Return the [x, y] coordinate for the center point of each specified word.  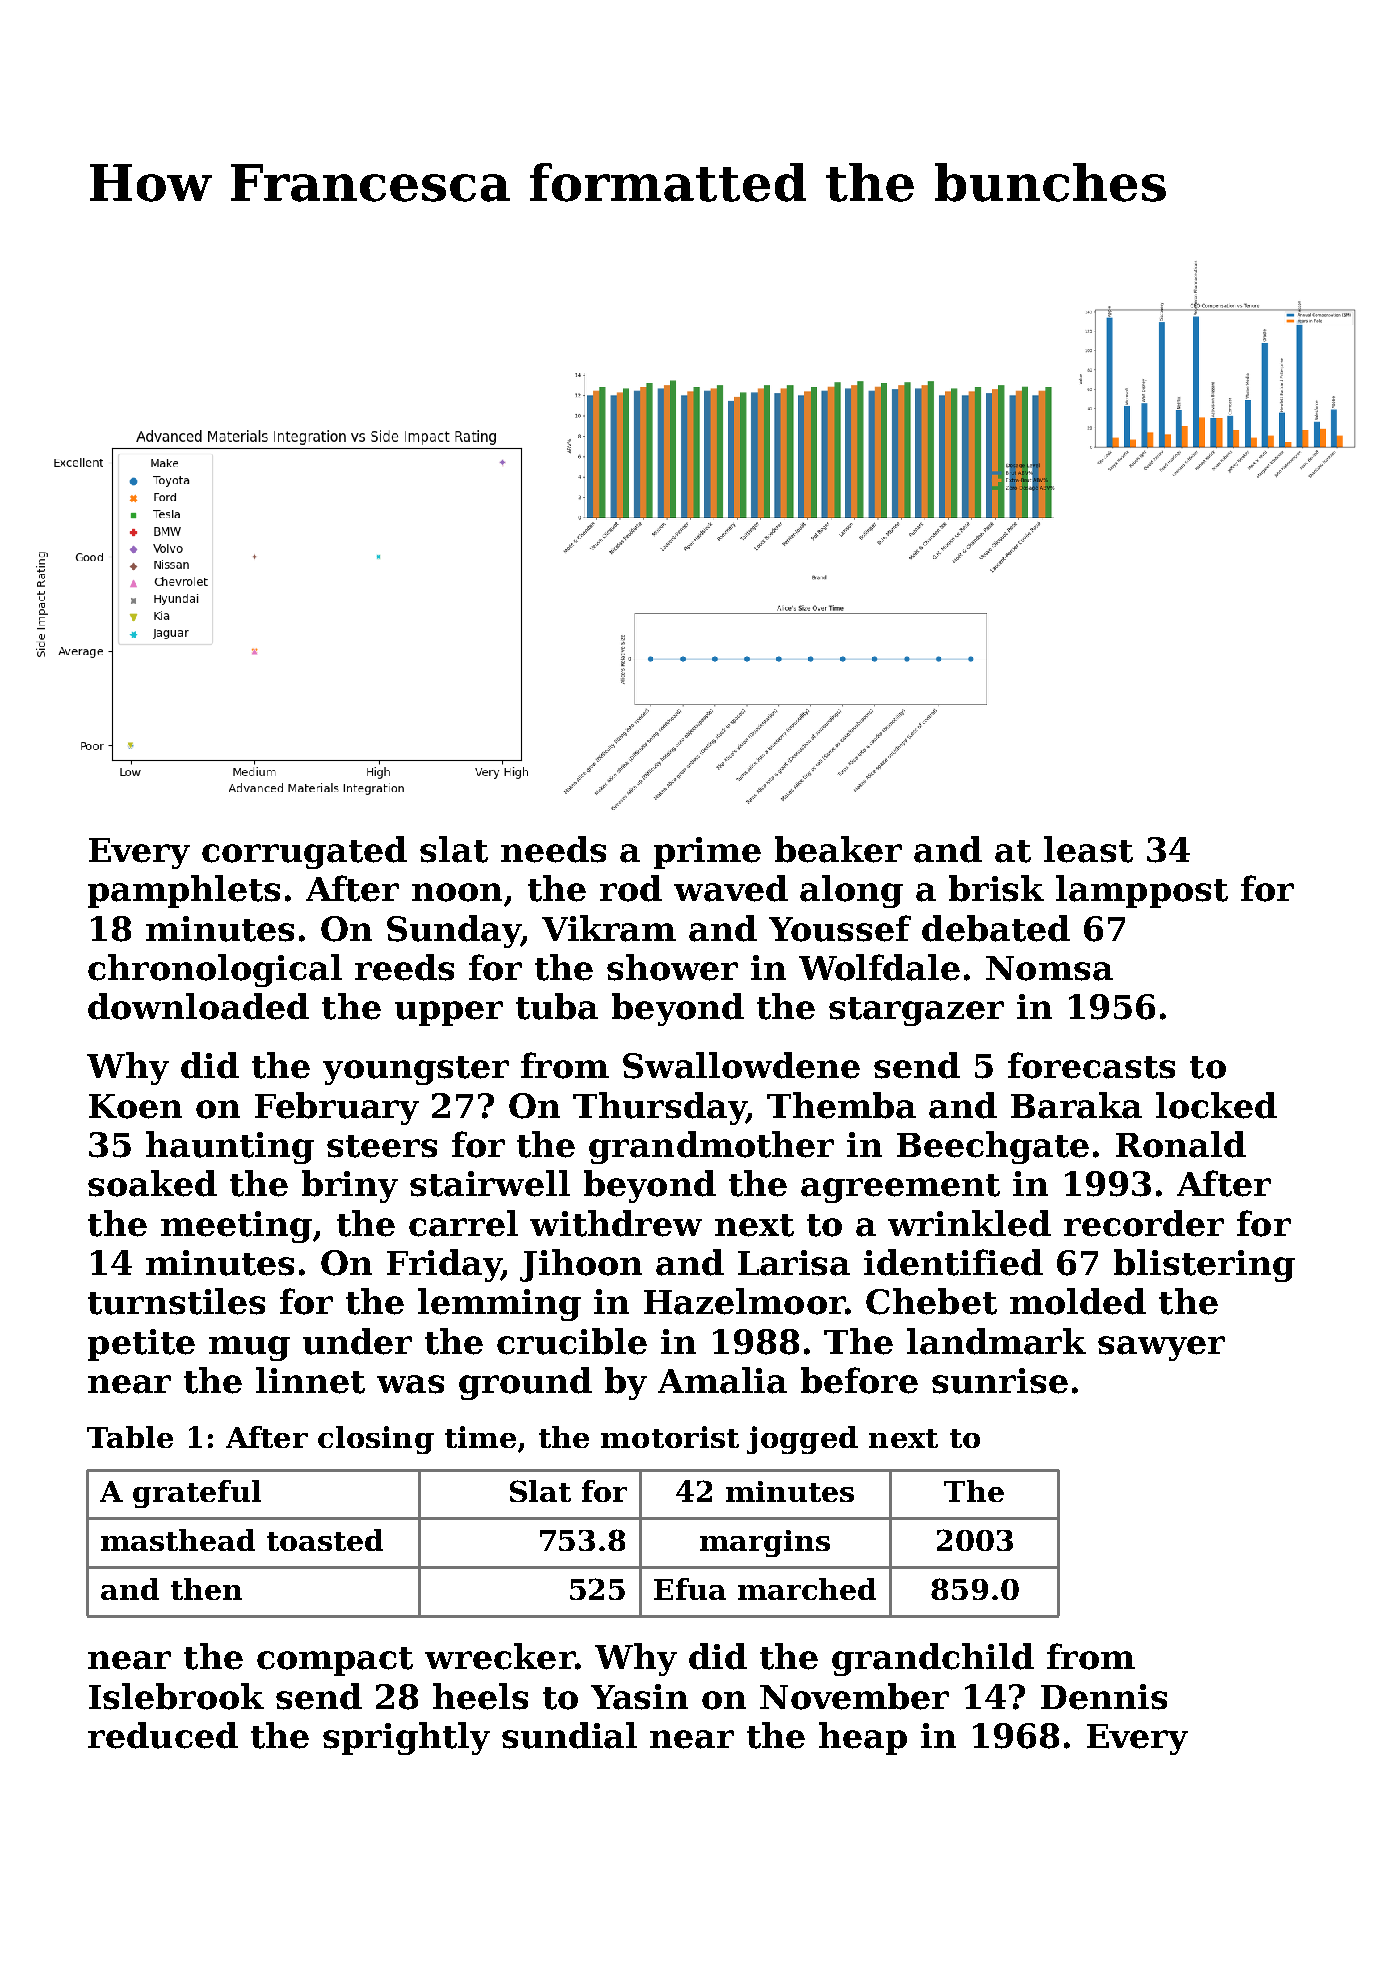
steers [382, 1146]
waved [731, 888]
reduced [163, 1735]
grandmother [711, 1147]
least [1088, 849]
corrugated [304, 852]
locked [1216, 1105]
